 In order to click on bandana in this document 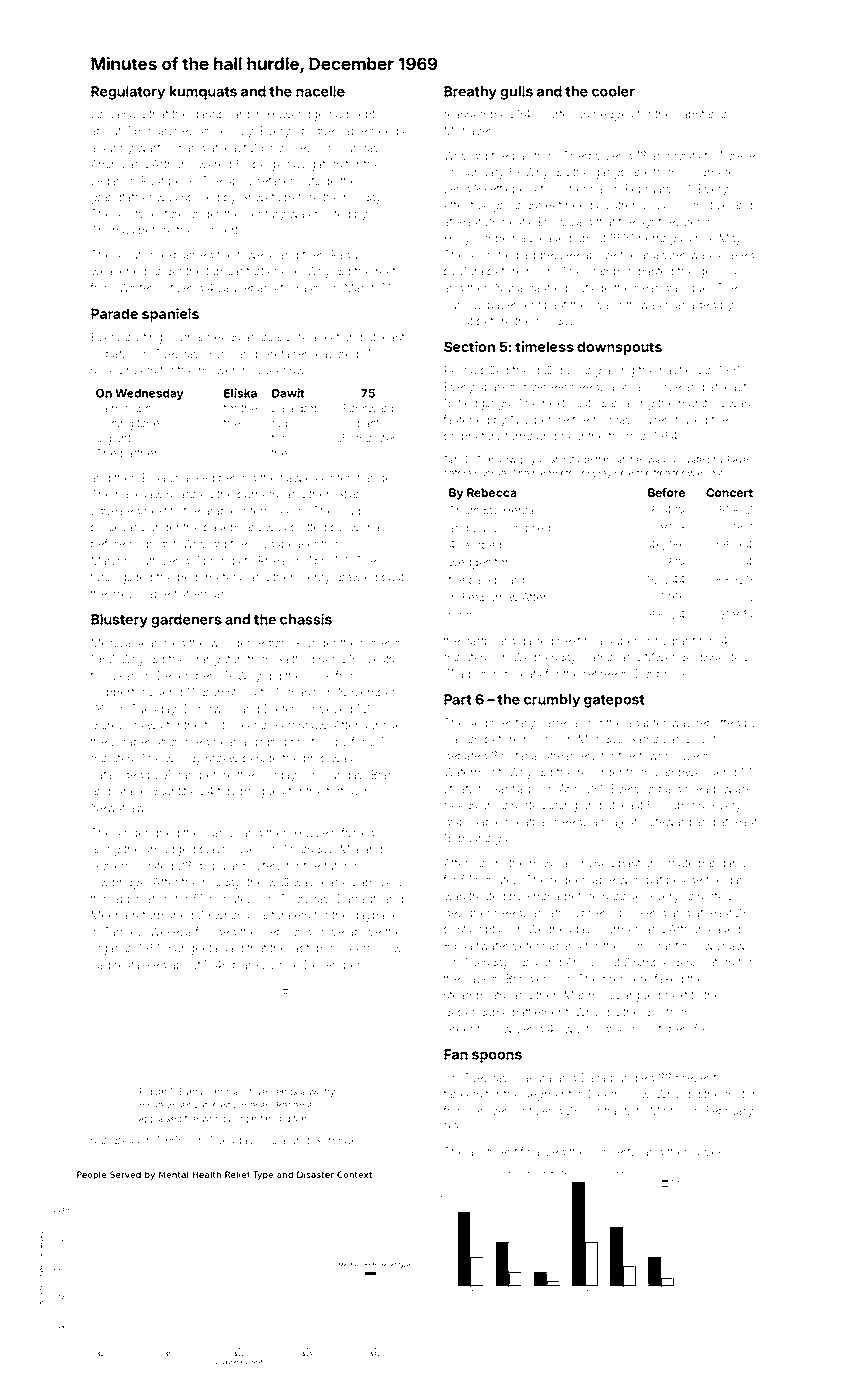, I will do `click(722, 863)`.
